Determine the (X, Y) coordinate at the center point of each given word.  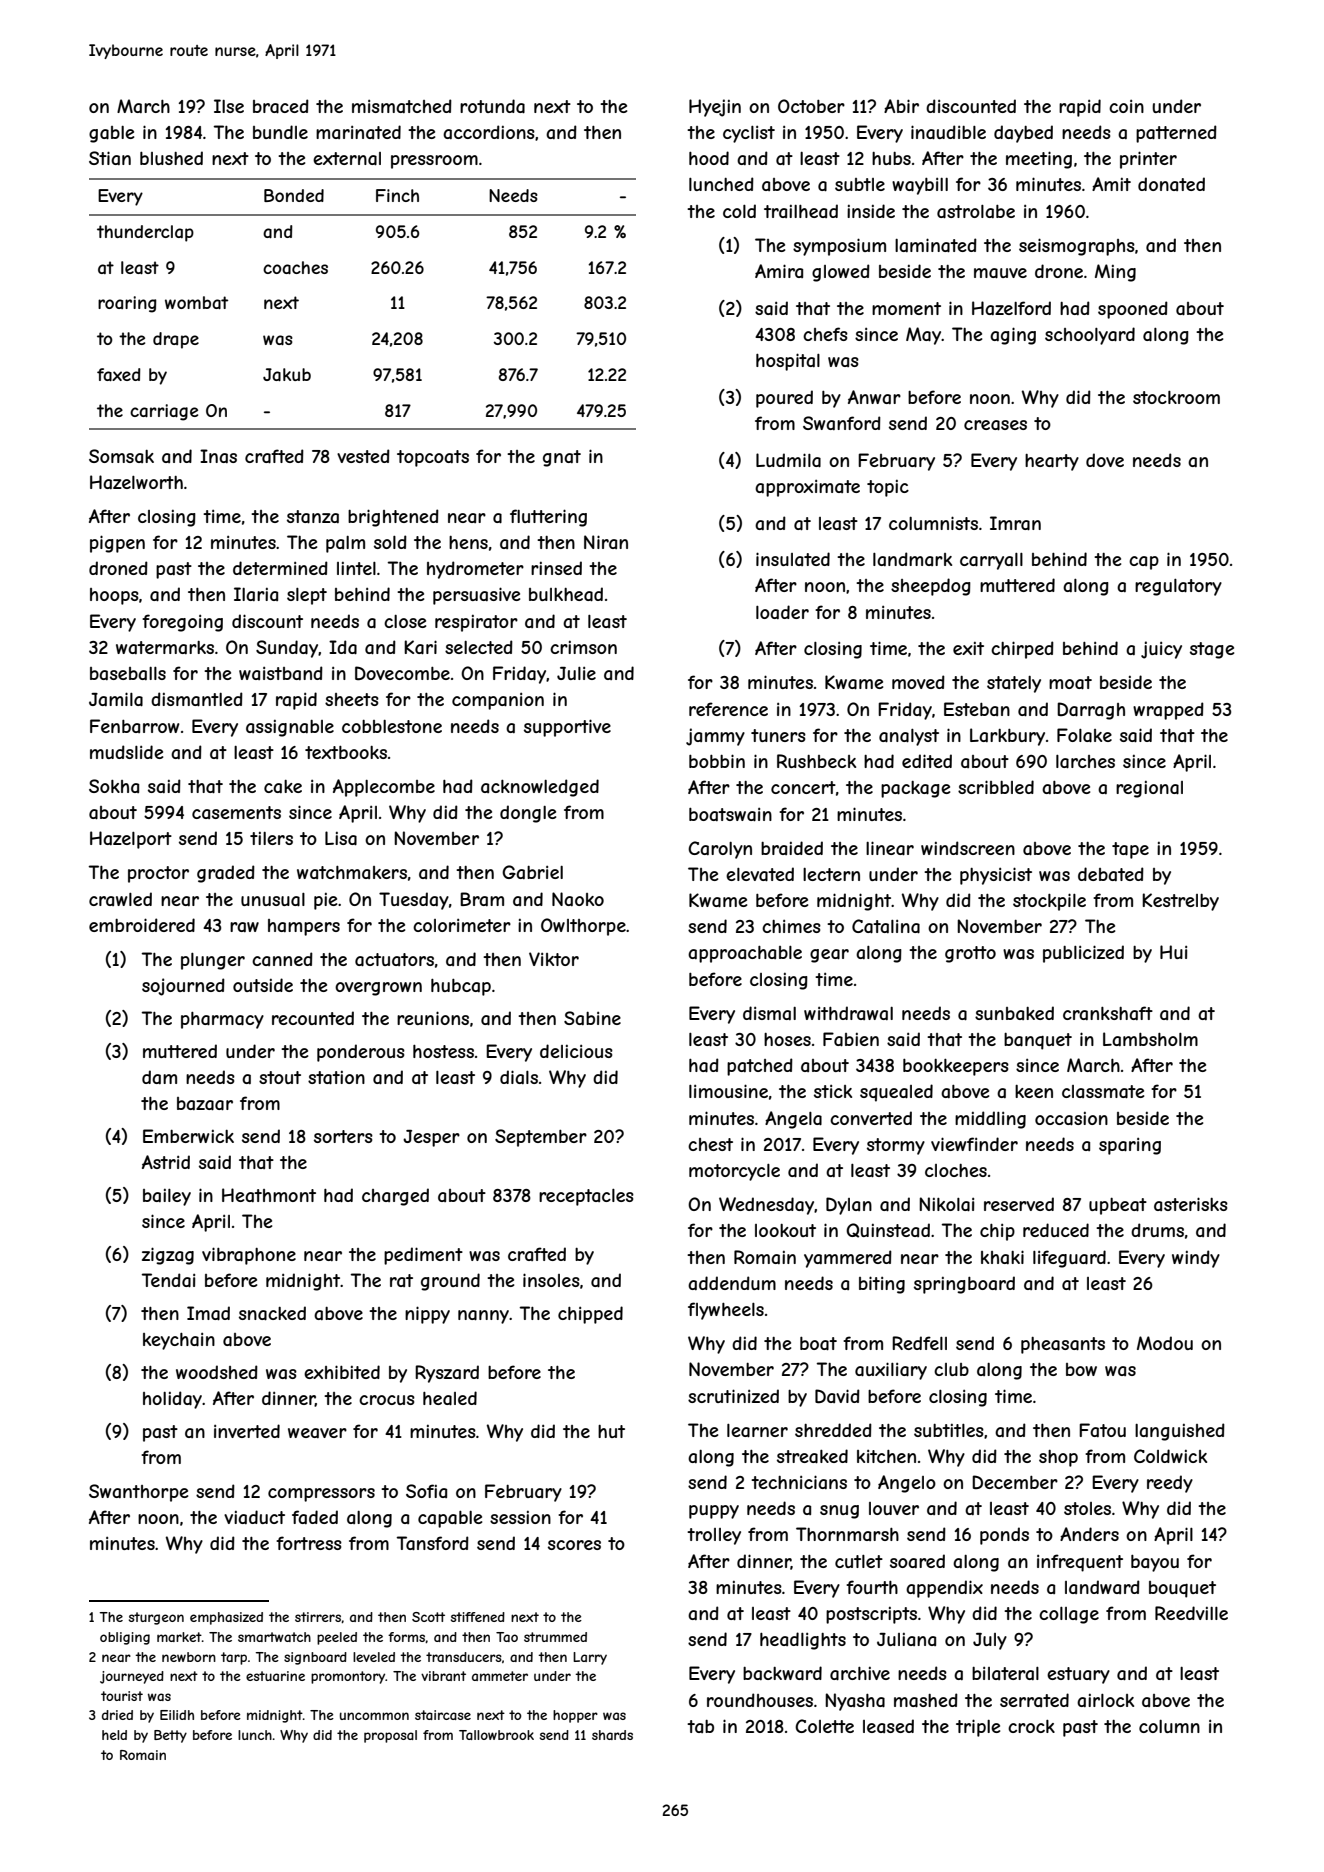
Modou (1165, 1343)
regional (1149, 789)
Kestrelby (1180, 902)
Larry (590, 1658)
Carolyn (720, 850)
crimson (583, 647)
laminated (936, 245)
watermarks (165, 647)
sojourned (183, 987)
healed (450, 1398)
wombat (196, 302)
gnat (562, 458)
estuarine (275, 1676)
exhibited (342, 1372)
